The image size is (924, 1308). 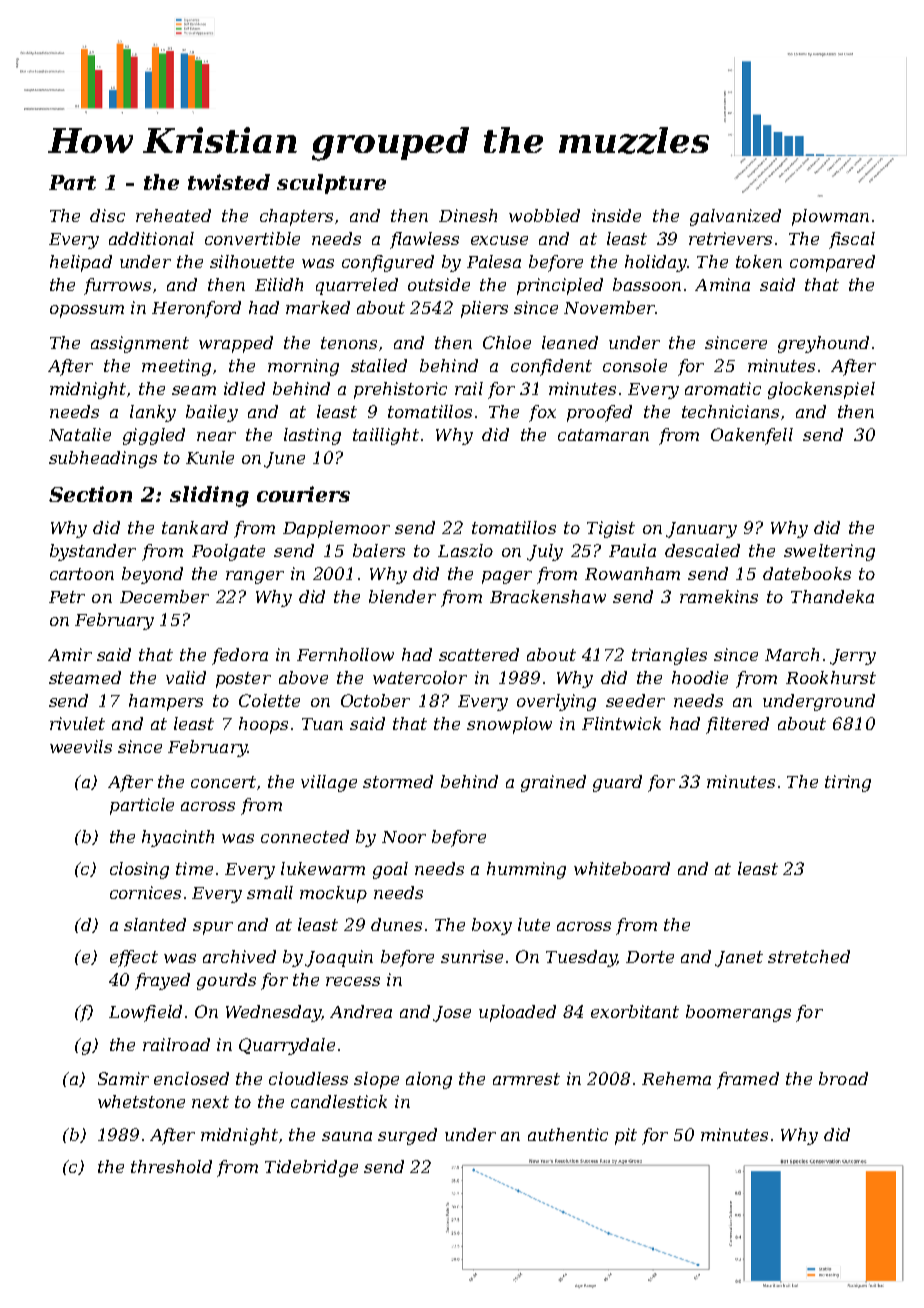 What do you see at coordinates (472, 956) in the screenshot?
I see `sunrise` at bounding box center [472, 956].
